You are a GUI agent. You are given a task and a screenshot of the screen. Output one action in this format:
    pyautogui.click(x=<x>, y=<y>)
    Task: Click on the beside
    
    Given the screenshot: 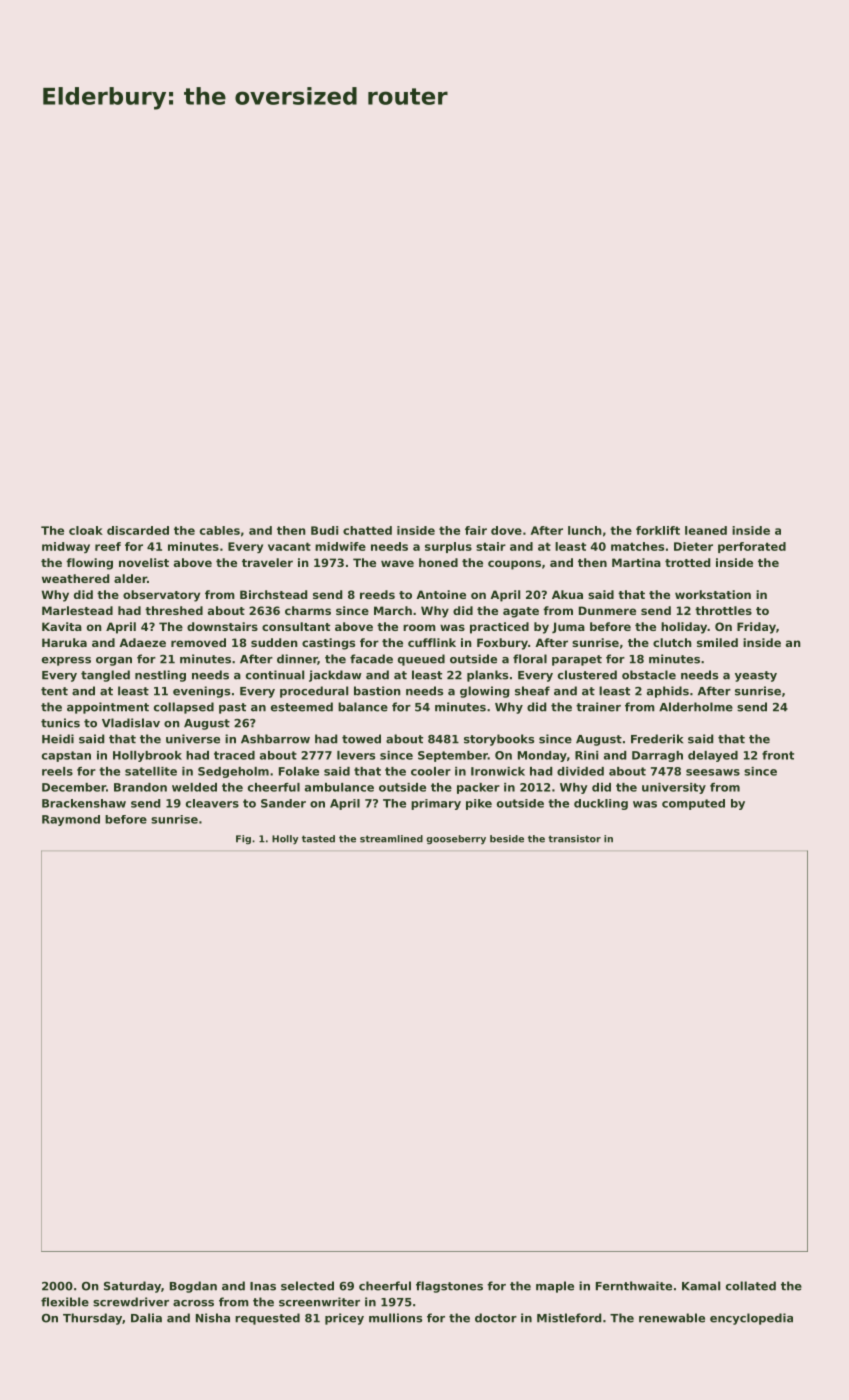 What is the action you would take?
    pyautogui.click(x=507, y=839)
